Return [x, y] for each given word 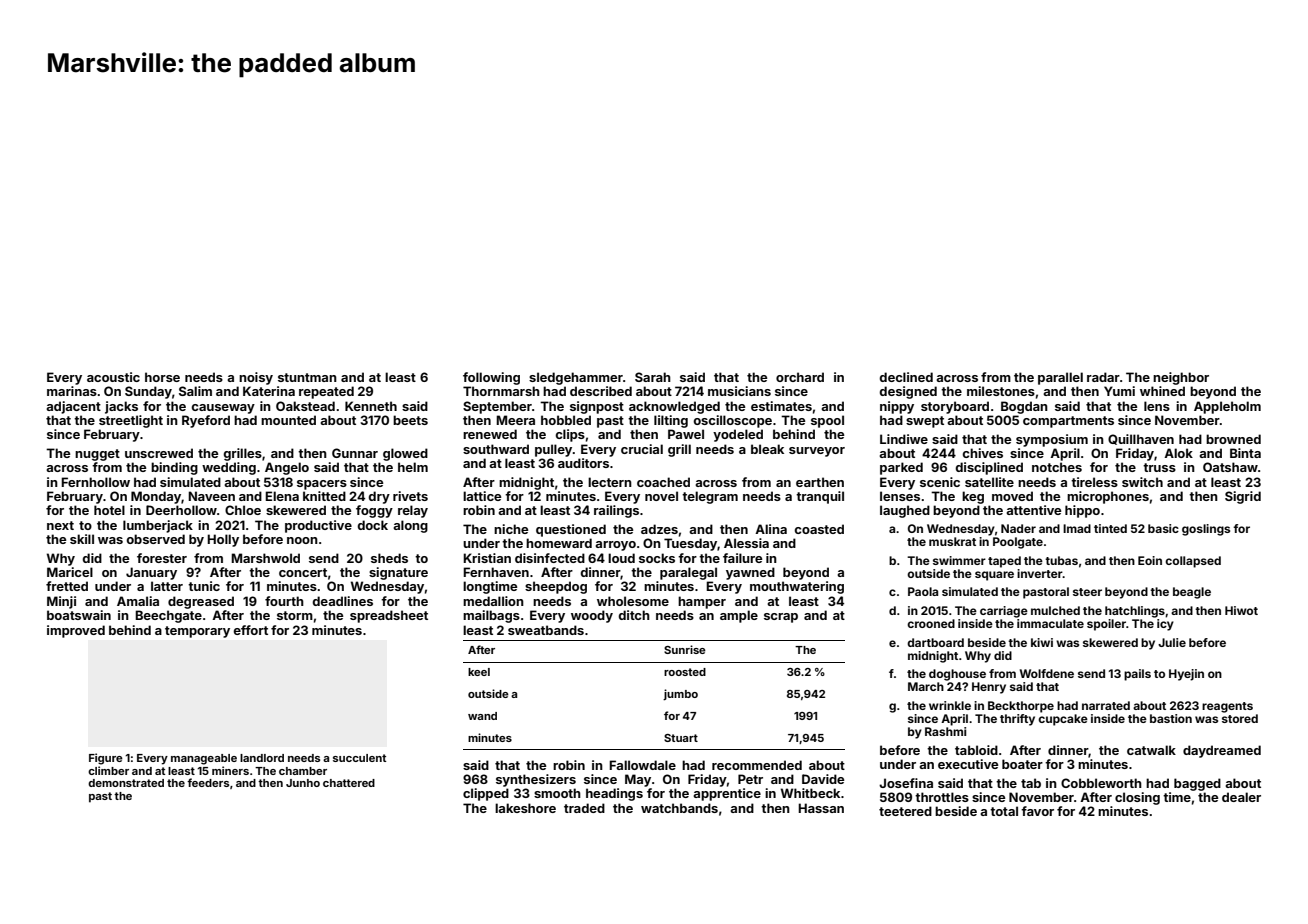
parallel [1060, 378]
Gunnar [355, 453]
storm [295, 615]
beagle [1192, 593]
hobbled [566, 420]
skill [82, 539]
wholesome [633, 601]
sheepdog [556, 587]
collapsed [1193, 562]
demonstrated [126, 783]
